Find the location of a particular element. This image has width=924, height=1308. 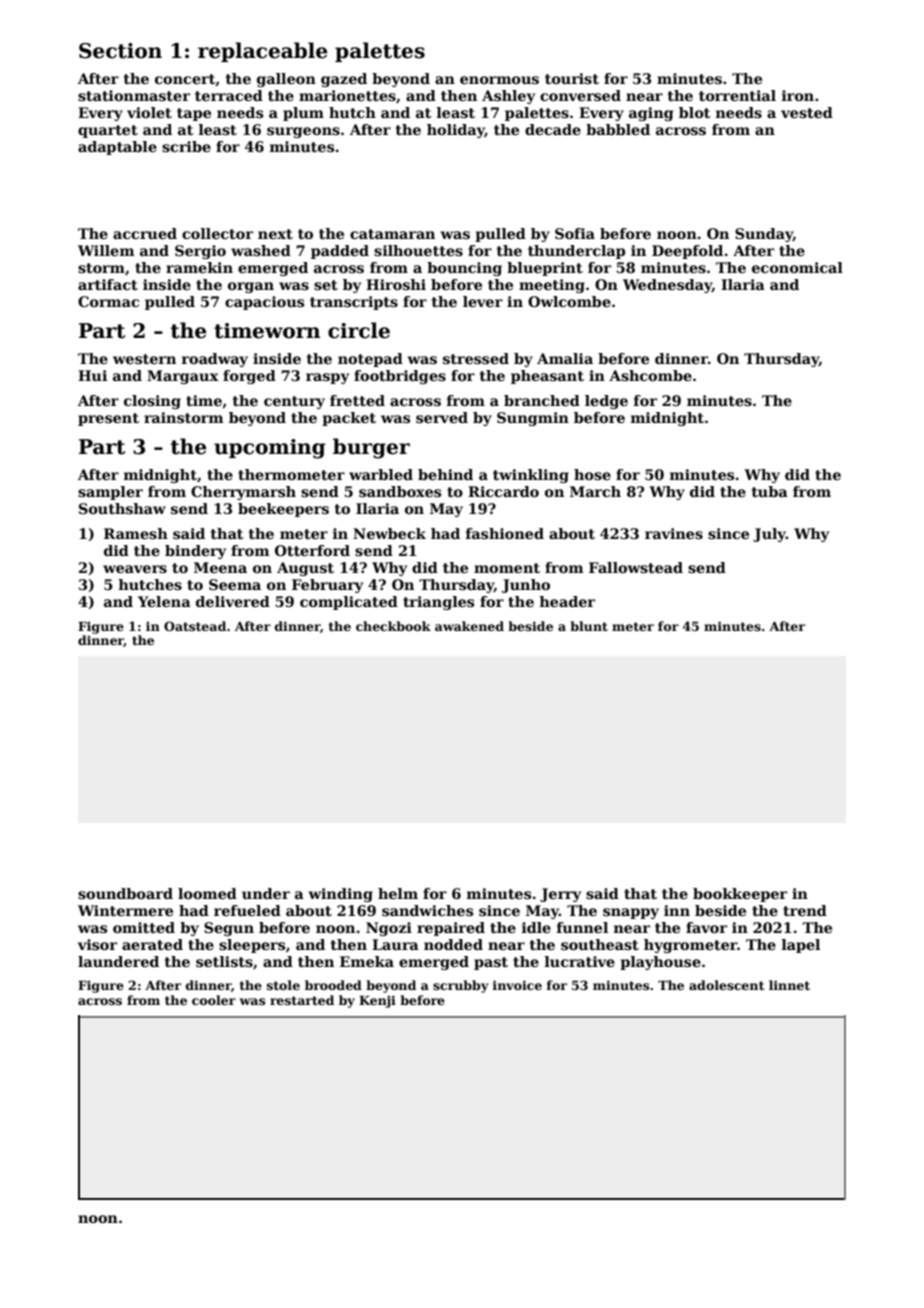

scribe is located at coordinates (186, 146).
